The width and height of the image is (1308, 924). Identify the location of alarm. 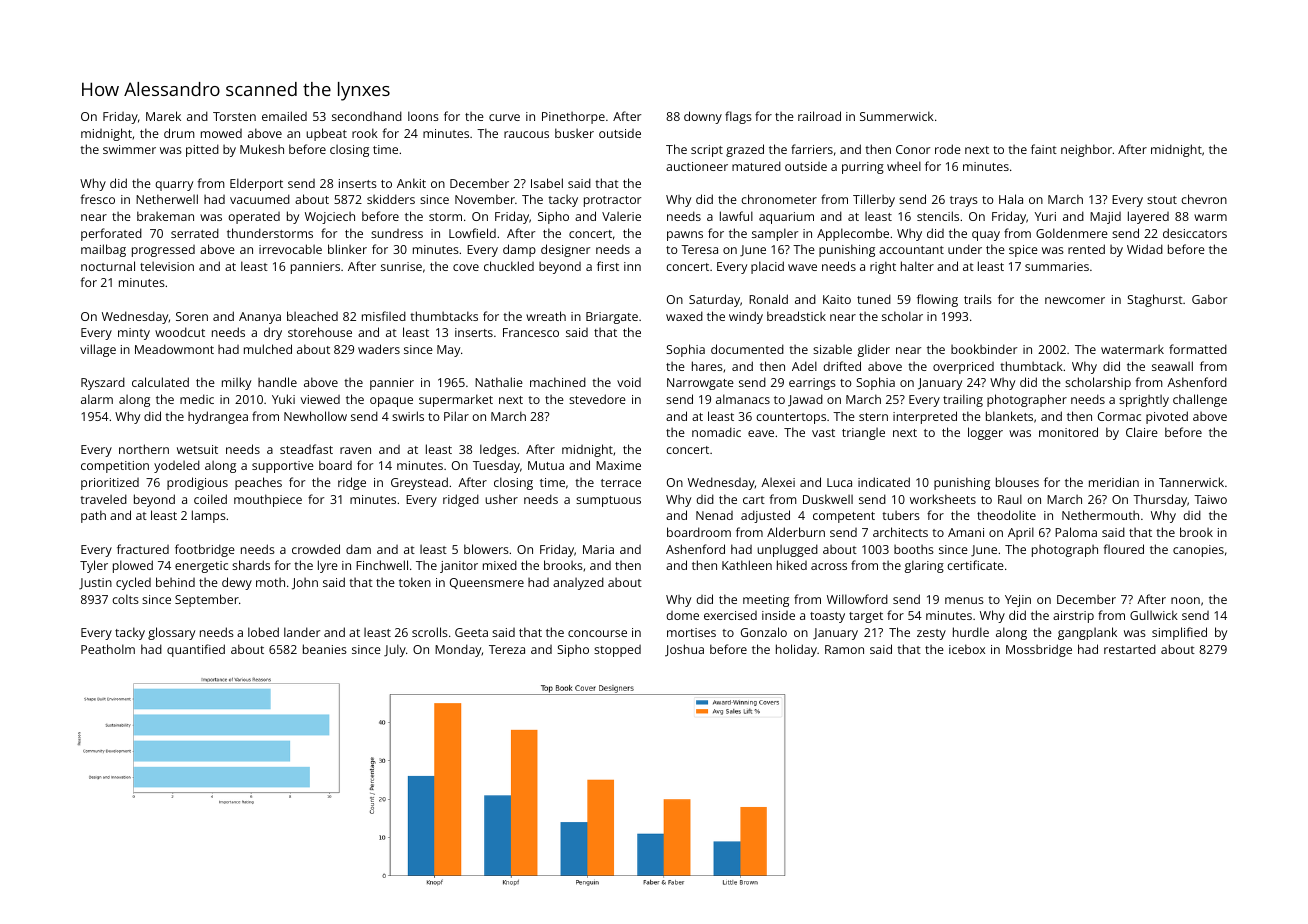
(97, 399).
